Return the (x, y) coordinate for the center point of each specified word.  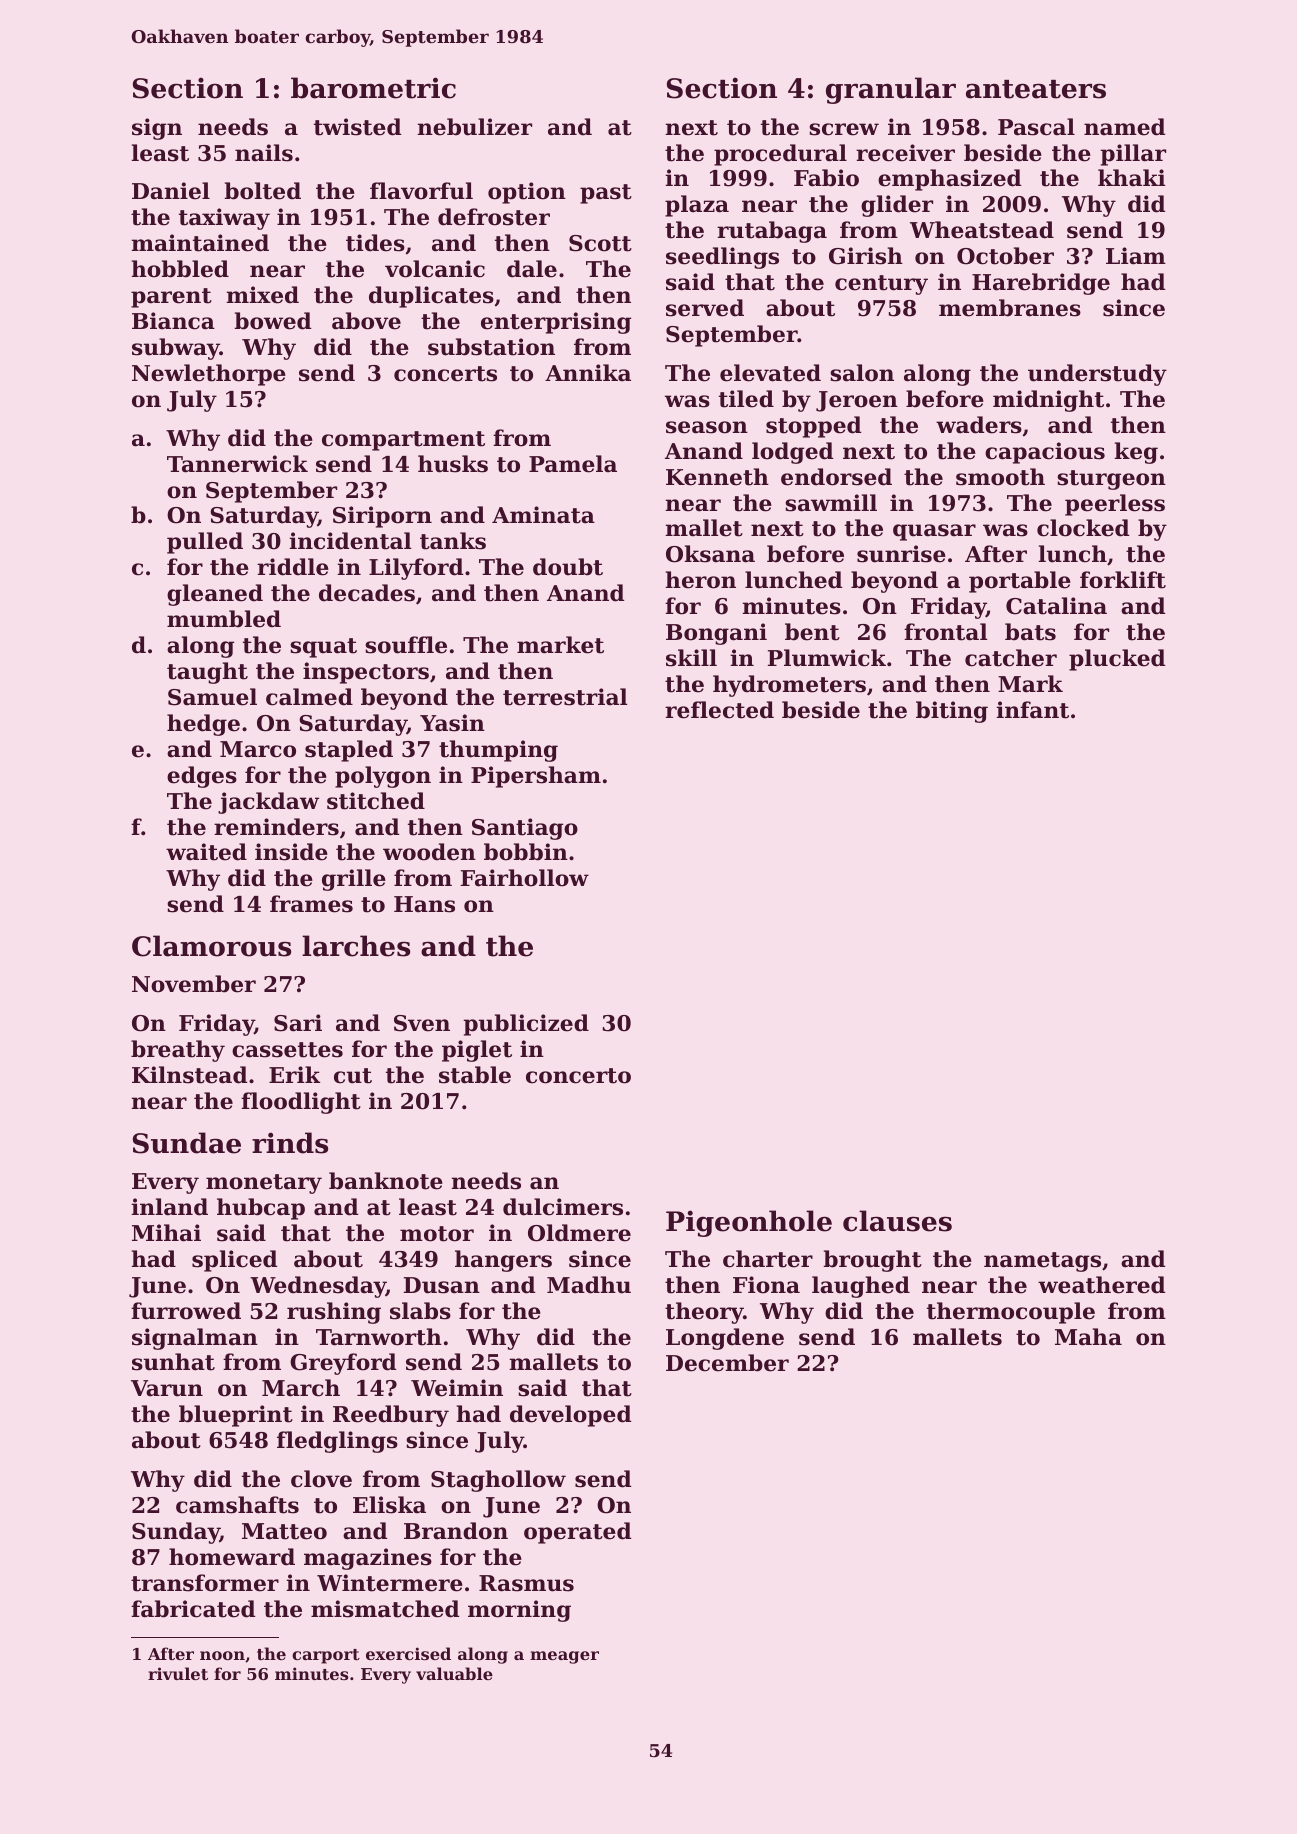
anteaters (1036, 89)
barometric (373, 88)
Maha (1088, 1337)
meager (564, 1657)
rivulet (178, 1673)
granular (891, 90)
